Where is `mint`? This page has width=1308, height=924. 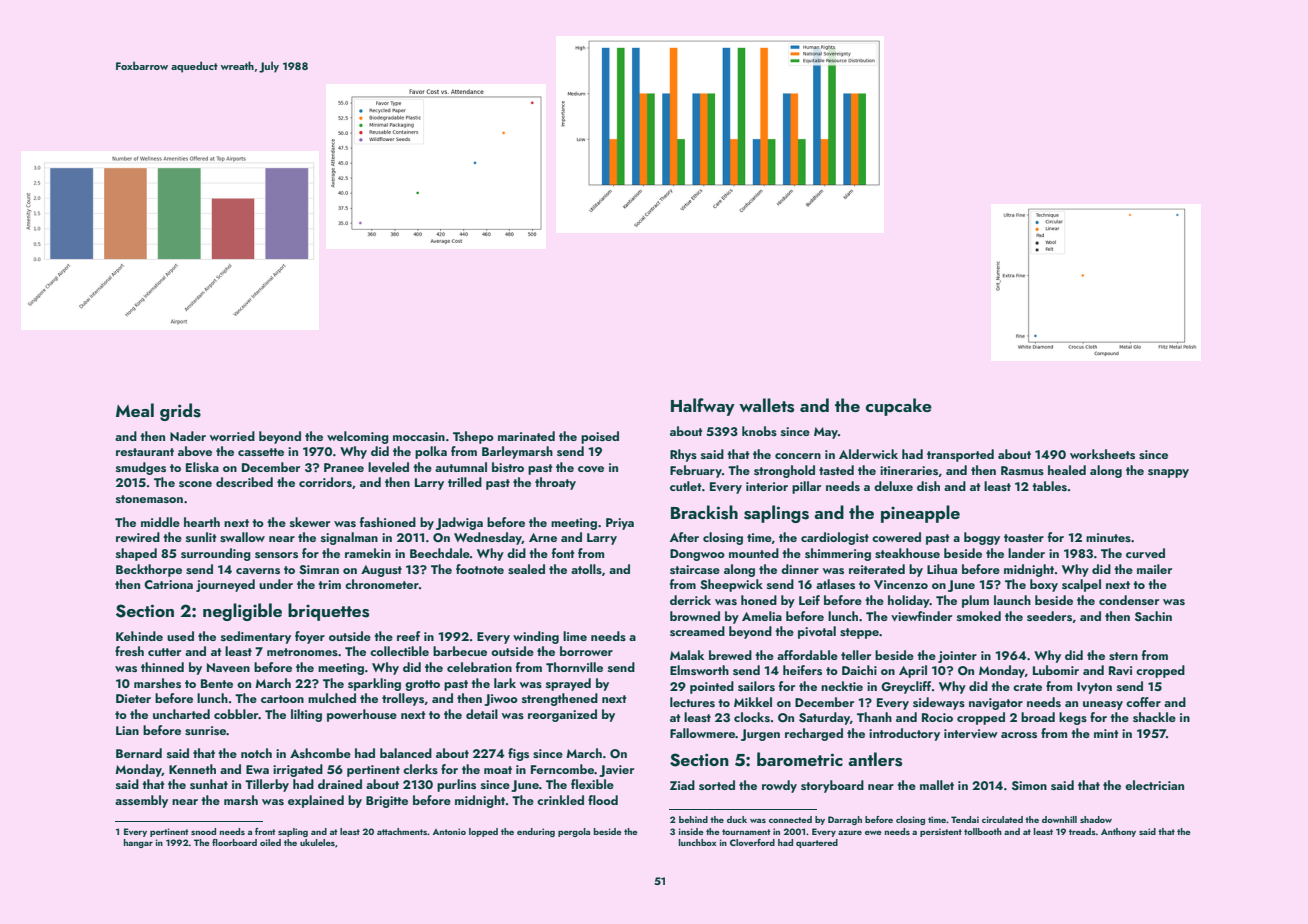 mint is located at coordinates (1106, 733).
